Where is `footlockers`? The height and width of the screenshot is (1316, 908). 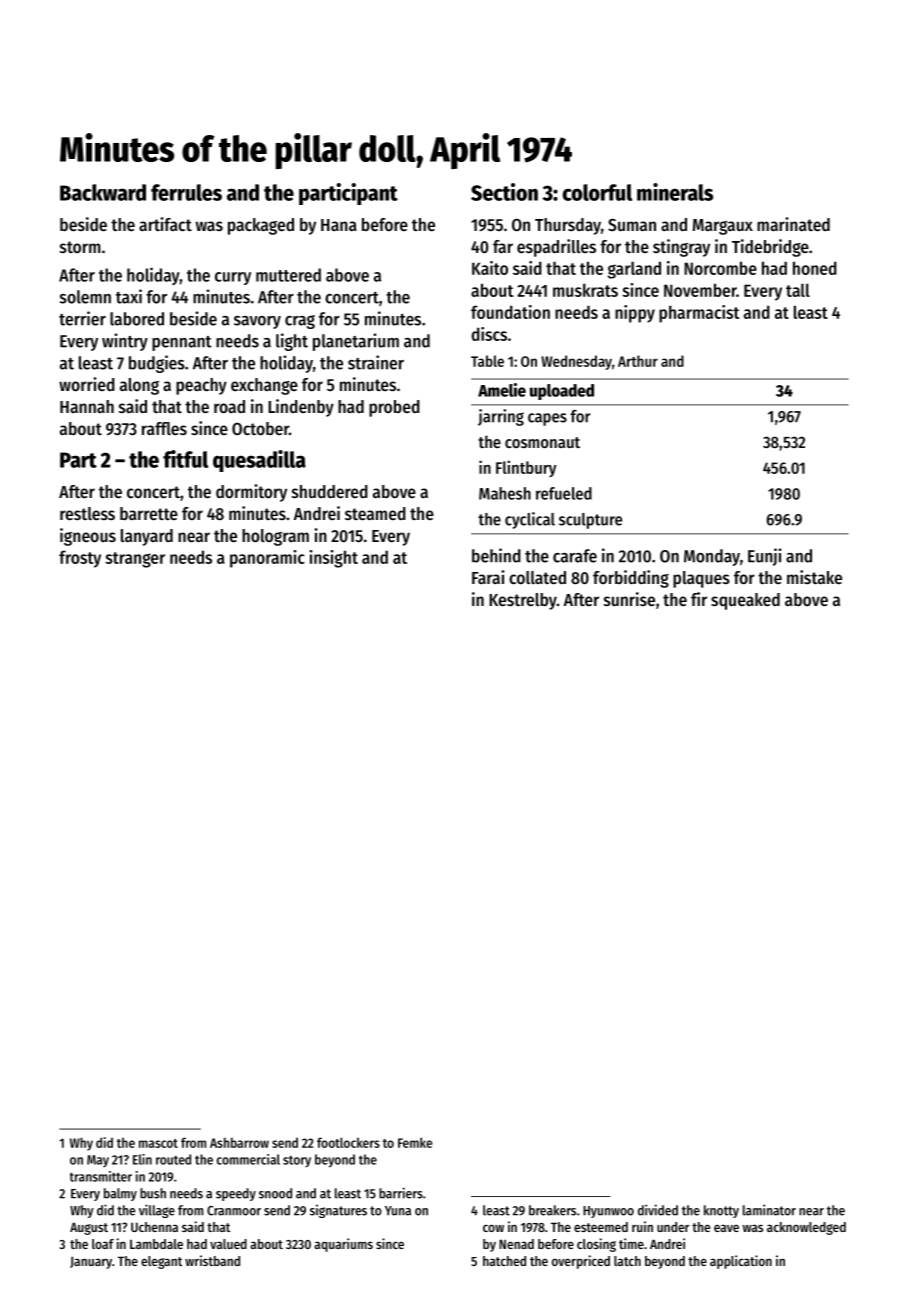
footlockers is located at coordinates (348, 1142).
